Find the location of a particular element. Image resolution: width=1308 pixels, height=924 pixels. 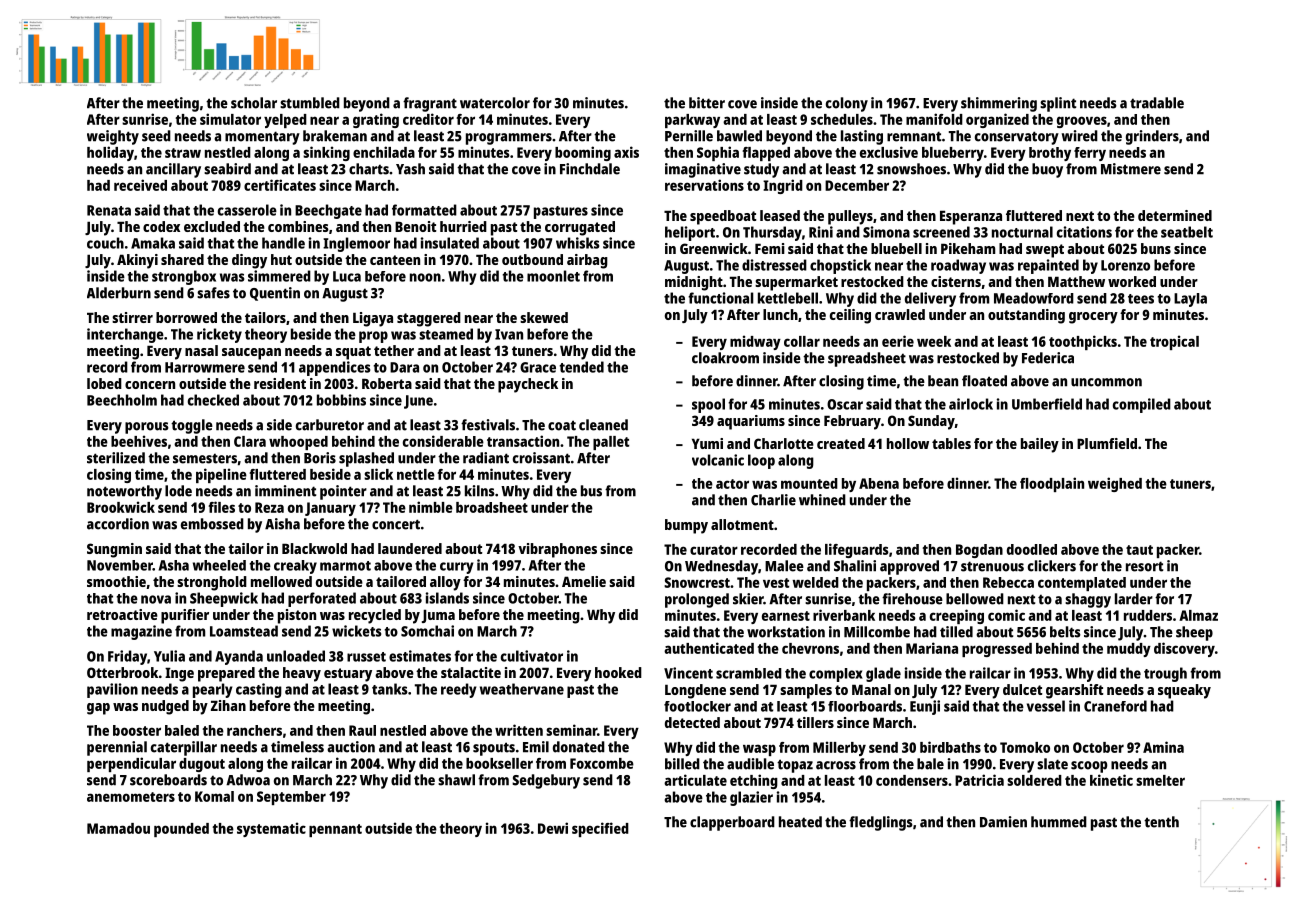

tanks is located at coordinates (389, 689).
